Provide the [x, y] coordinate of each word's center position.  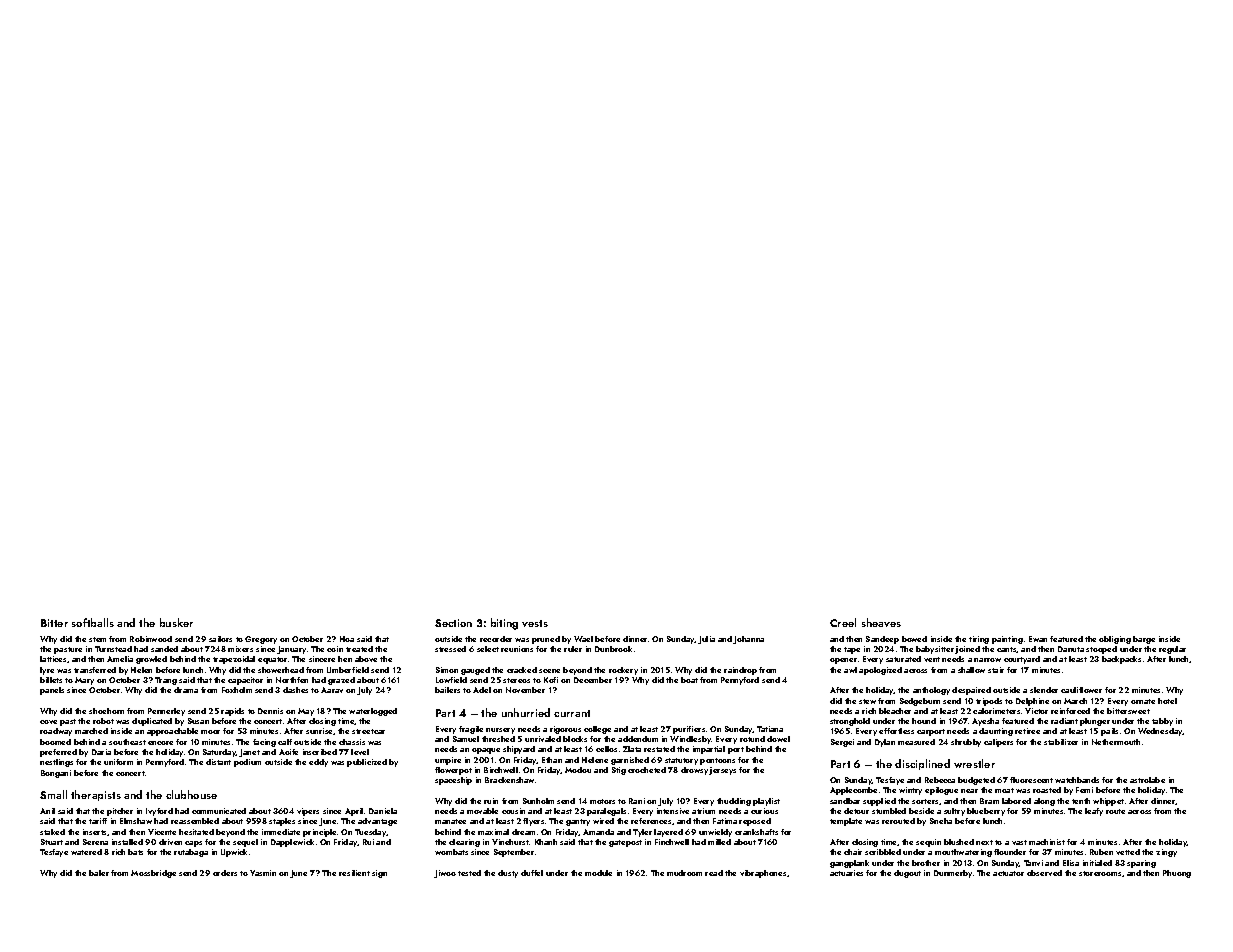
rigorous [565, 730]
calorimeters [996, 711]
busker [176, 622]
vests [535, 623]
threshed [498, 739]
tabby [1162, 722]
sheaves [881, 622]
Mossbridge [153, 874]
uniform [118, 762]
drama [186, 690]
